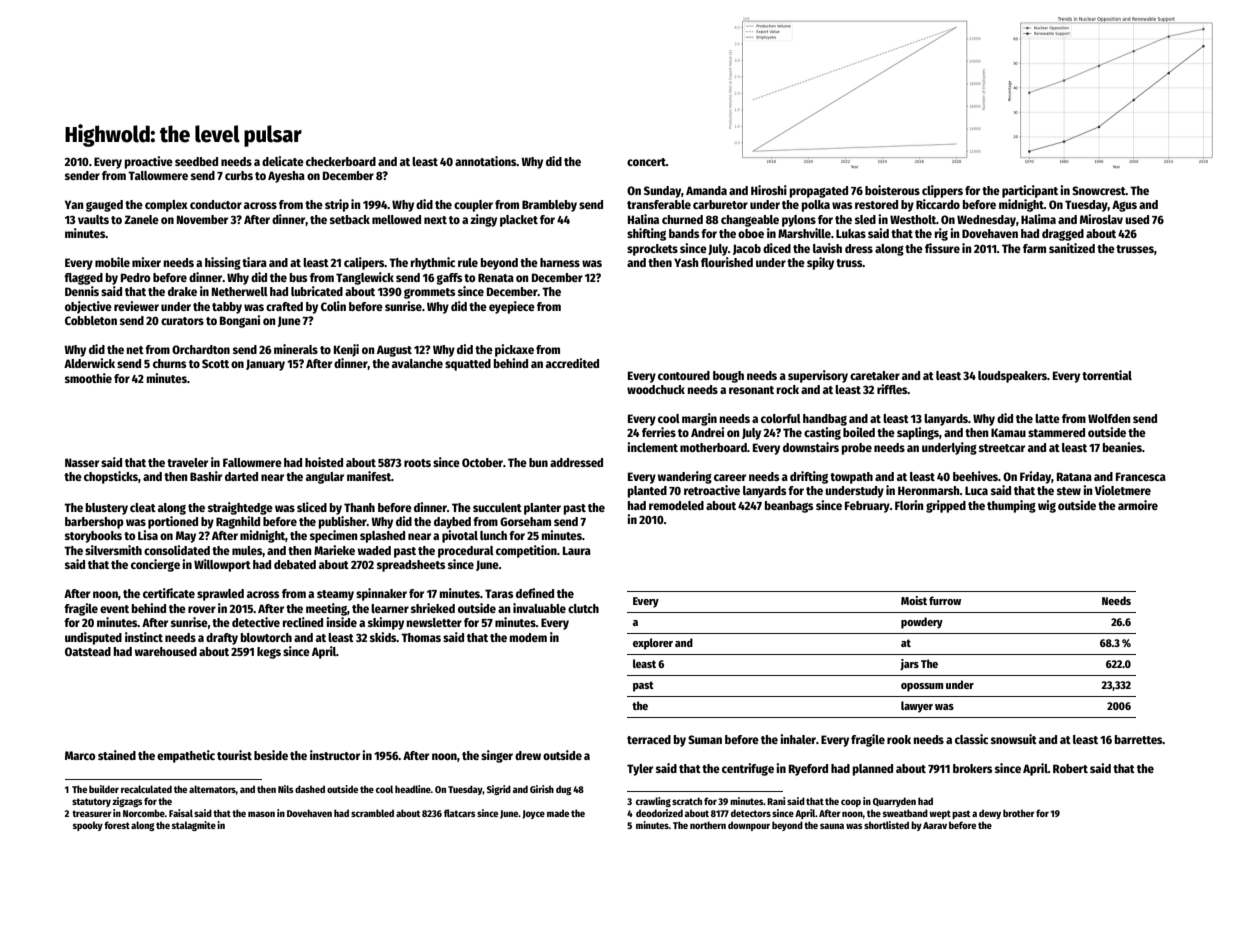  What do you see at coordinates (1008, 432) in the screenshot?
I see `Kamau` at bounding box center [1008, 432].
